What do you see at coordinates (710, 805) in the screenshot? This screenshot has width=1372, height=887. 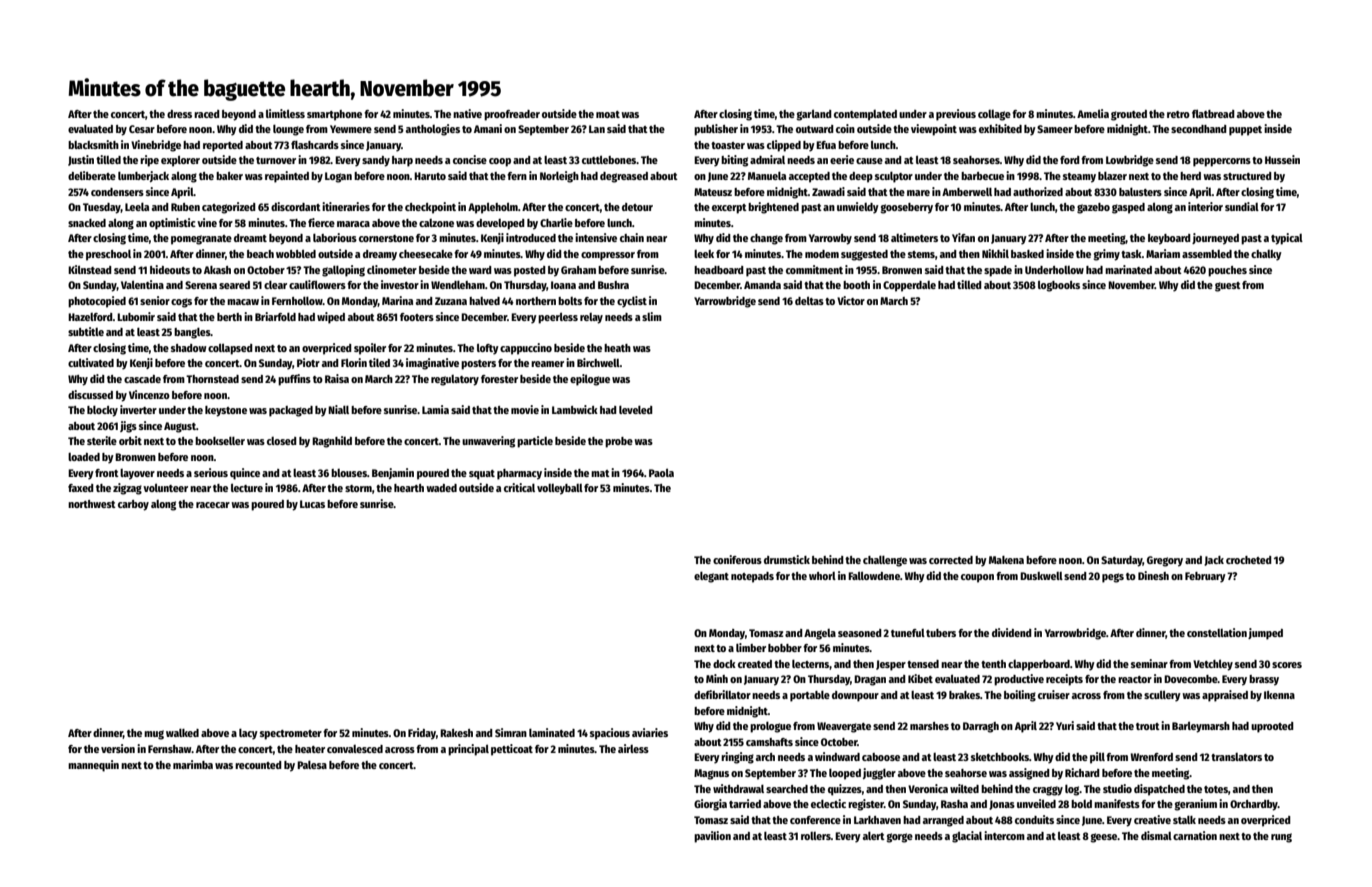 I see `Giorgia` at bounding box center [710, 805].
